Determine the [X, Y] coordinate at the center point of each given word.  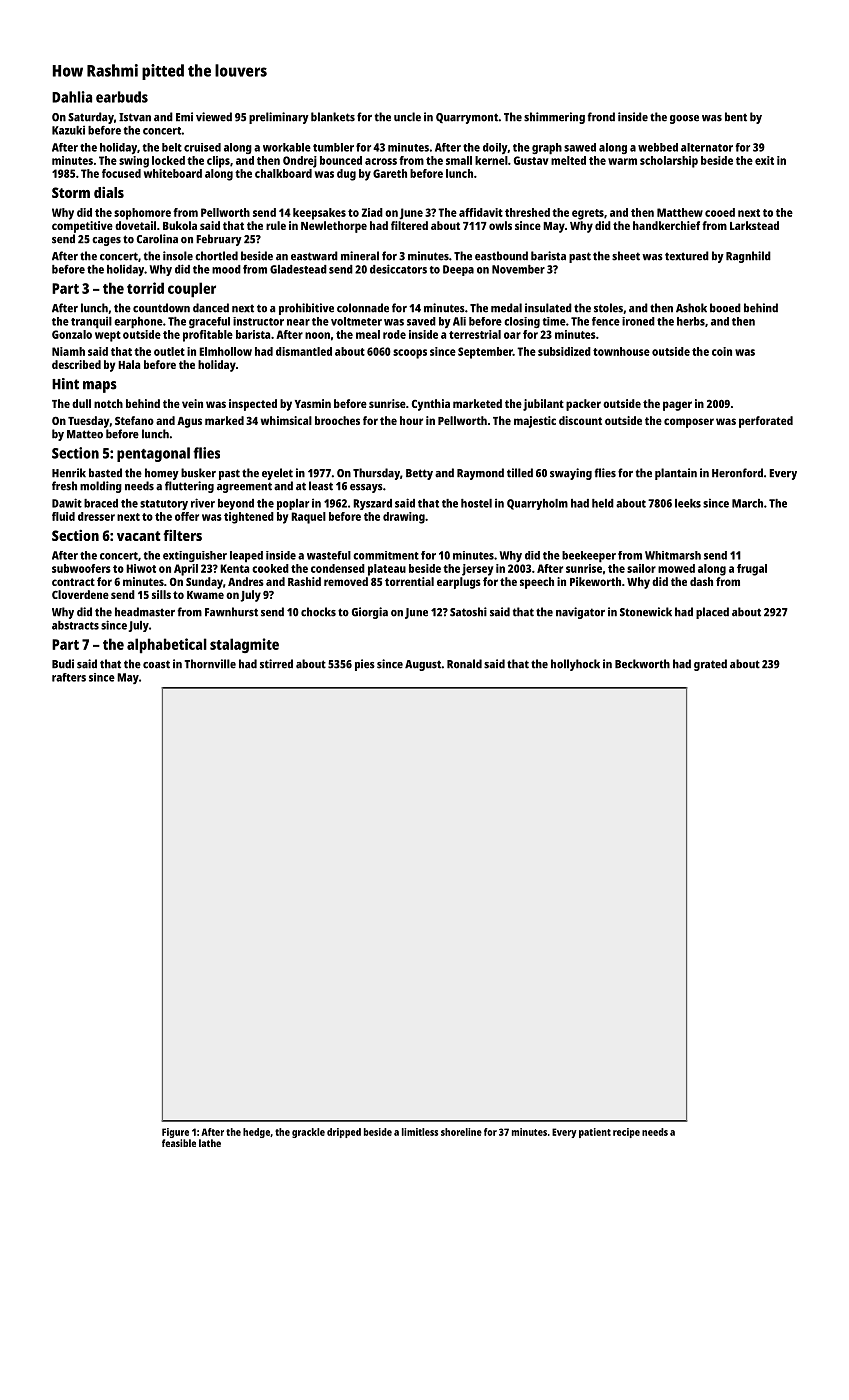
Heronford [737, 473]
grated [710, 665]
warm [622, 161]
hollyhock [575, 665]
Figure [175, 1133]
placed [712, 613]
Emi [184, 117]
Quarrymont [467, 118]
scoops [410, 354]
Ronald [464, 664]
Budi [63, 664]
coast [156, 664]
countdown [161, 308]
